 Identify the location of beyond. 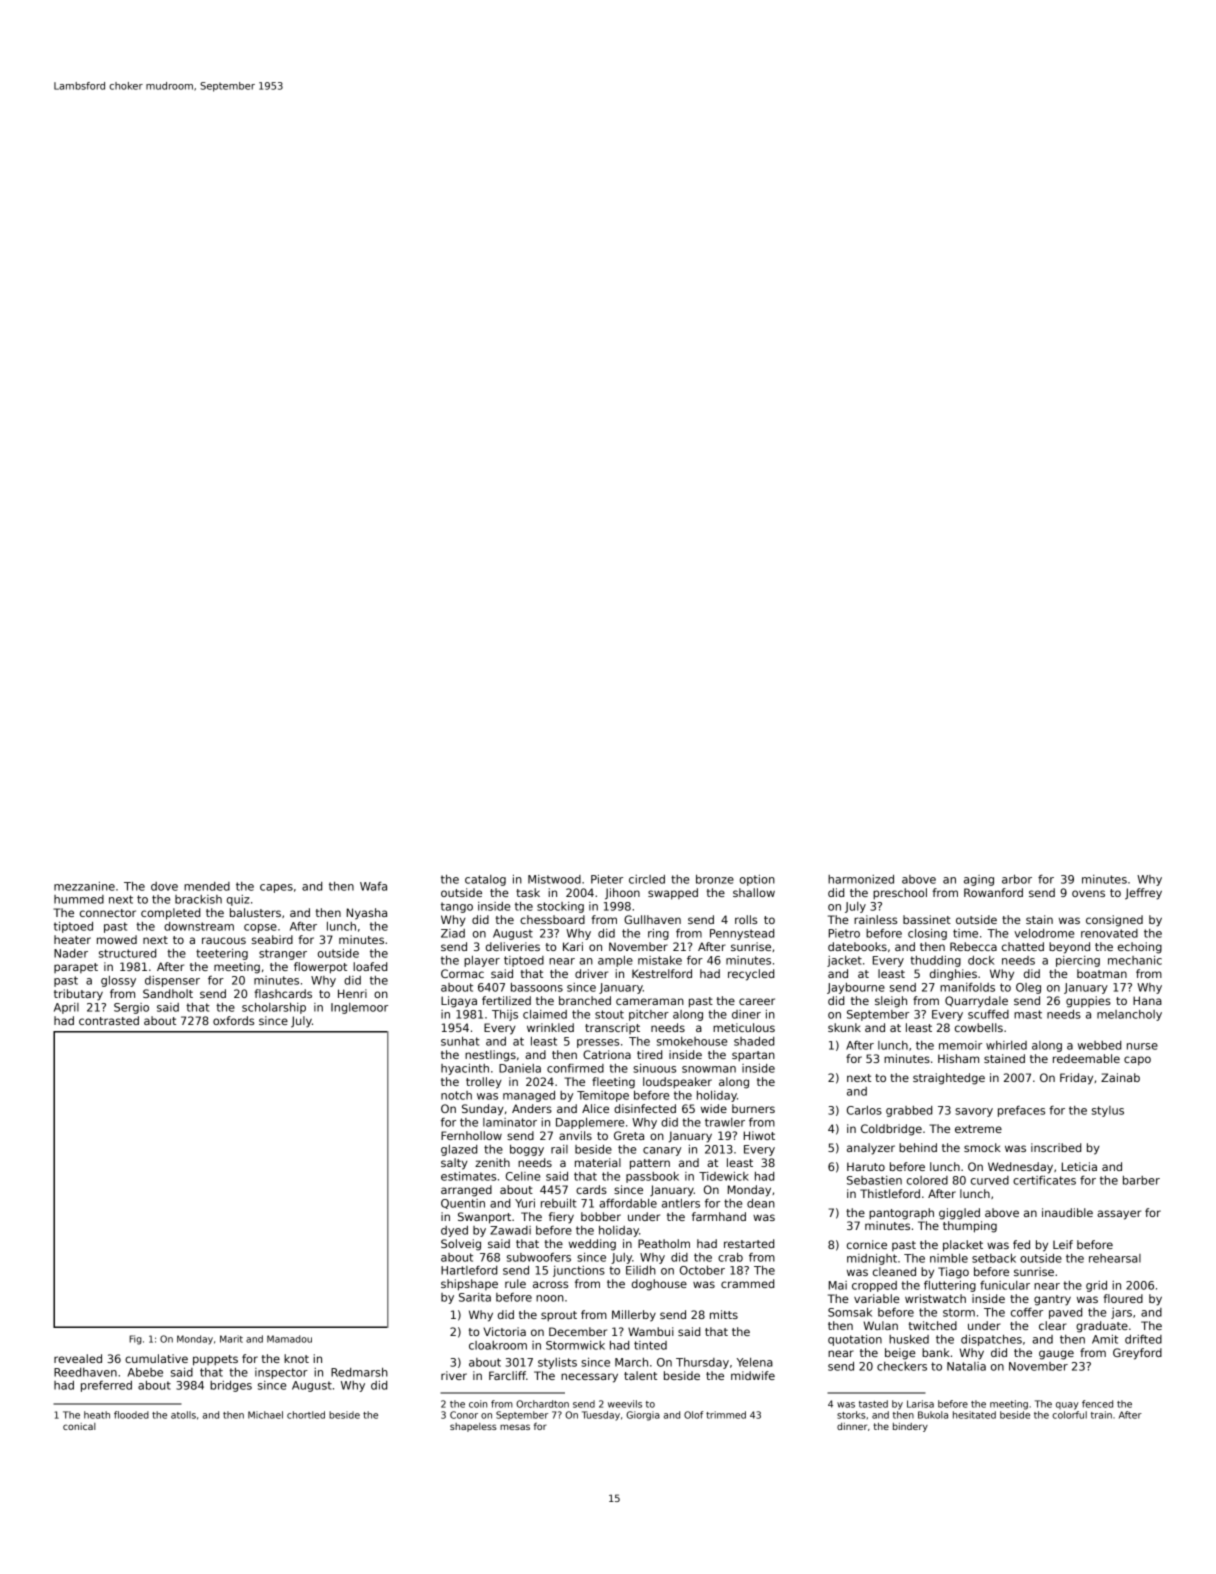
(1069, 948).
